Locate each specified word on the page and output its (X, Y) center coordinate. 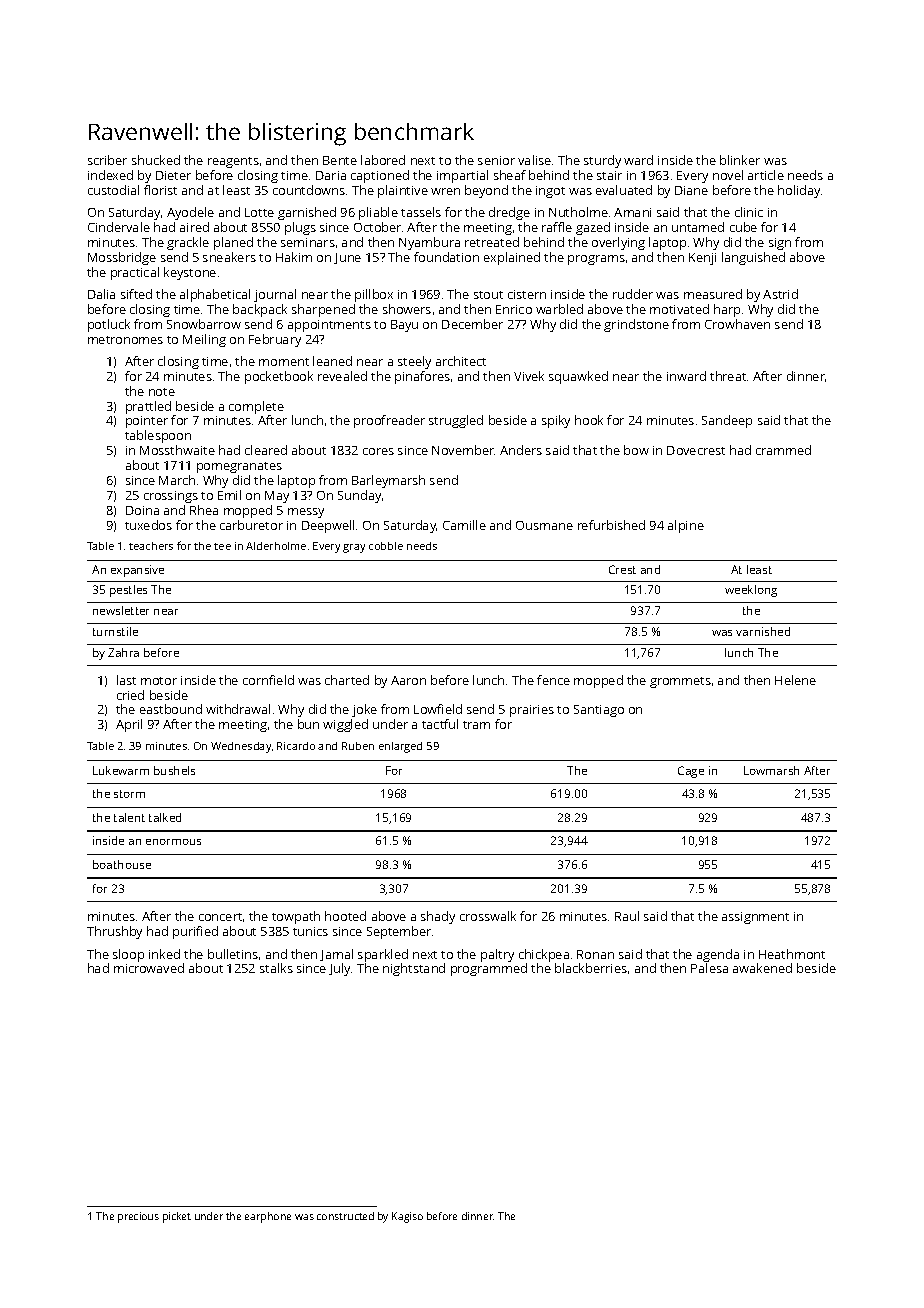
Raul (627, 916)
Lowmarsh (771, 770)
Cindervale (119, 227)
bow (636, 450)
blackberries (591, 968)
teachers (151, 546)
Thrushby (114, 932)
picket (177, 1217)
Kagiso (407, 1217)
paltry (497, 955)
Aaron (408, 680)
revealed (342, 376)
